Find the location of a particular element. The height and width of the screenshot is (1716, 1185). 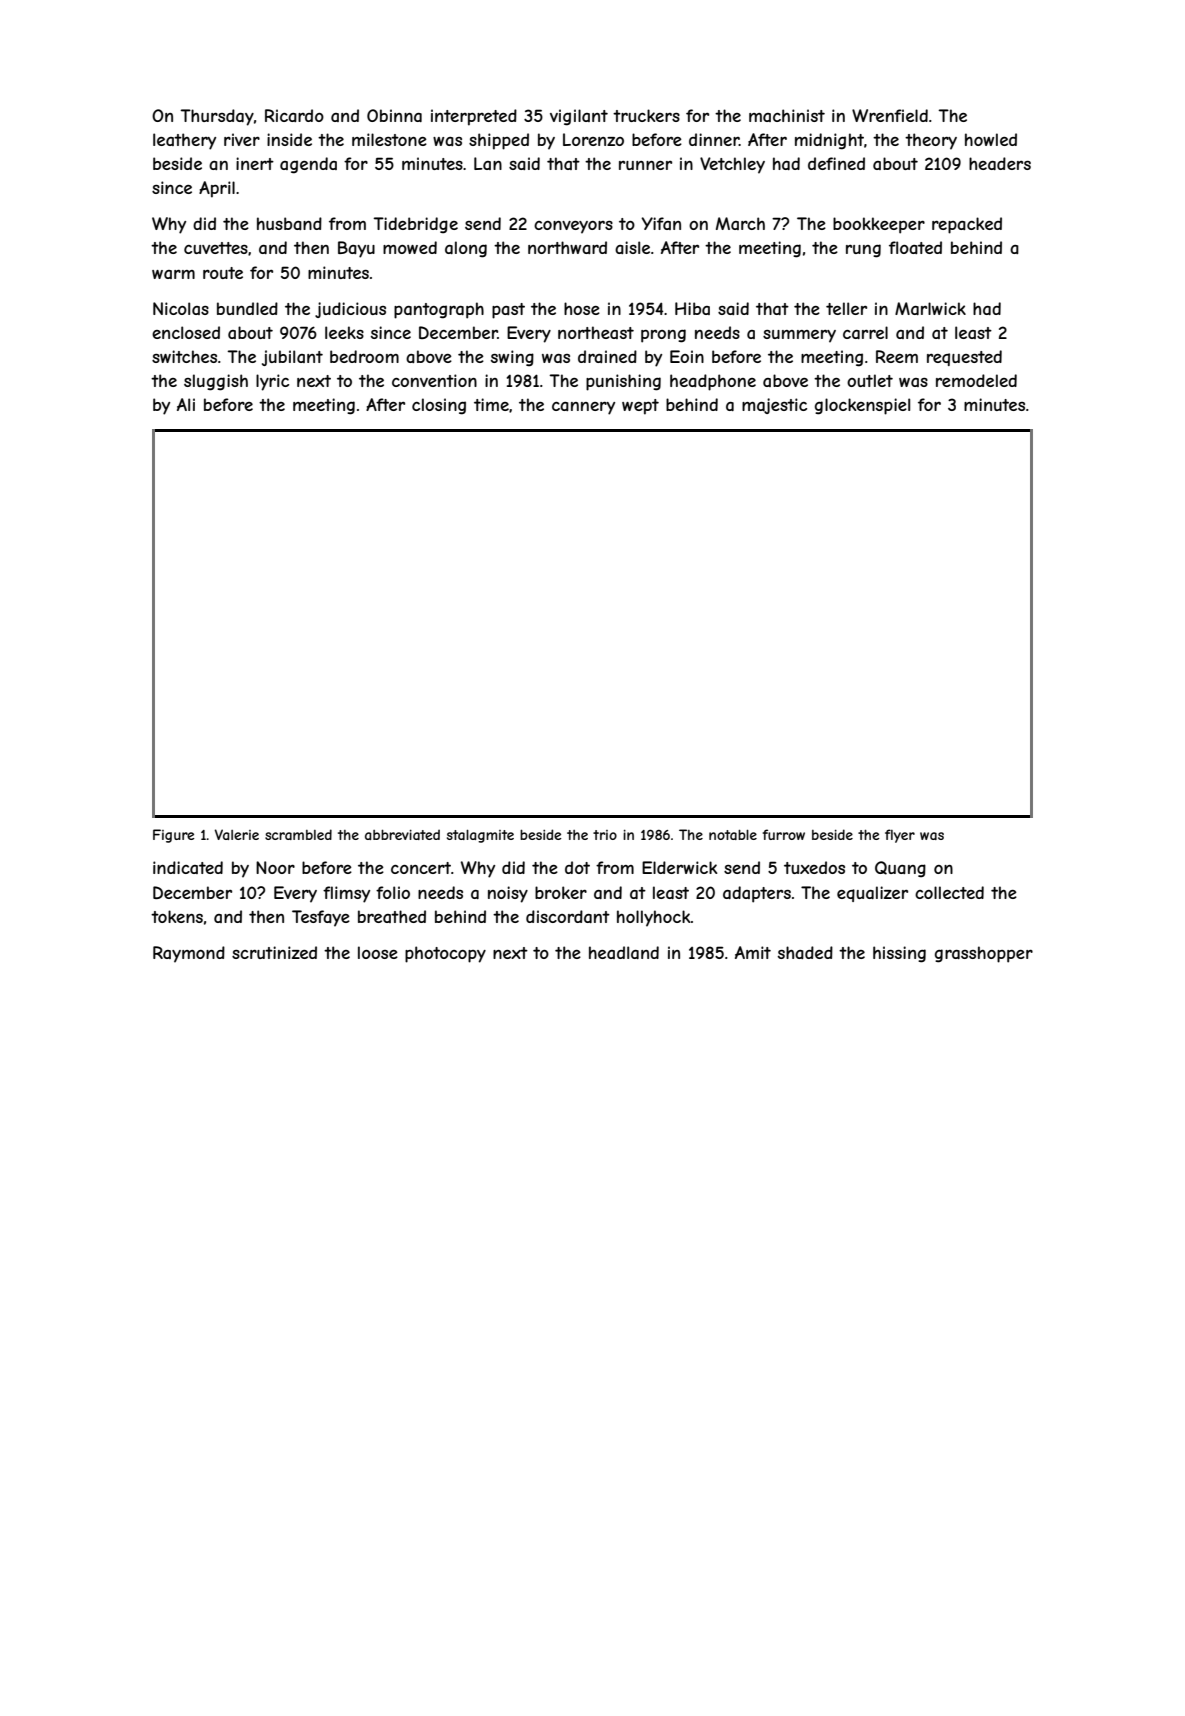

glockenspiel is located at coordinates (862, 406).
